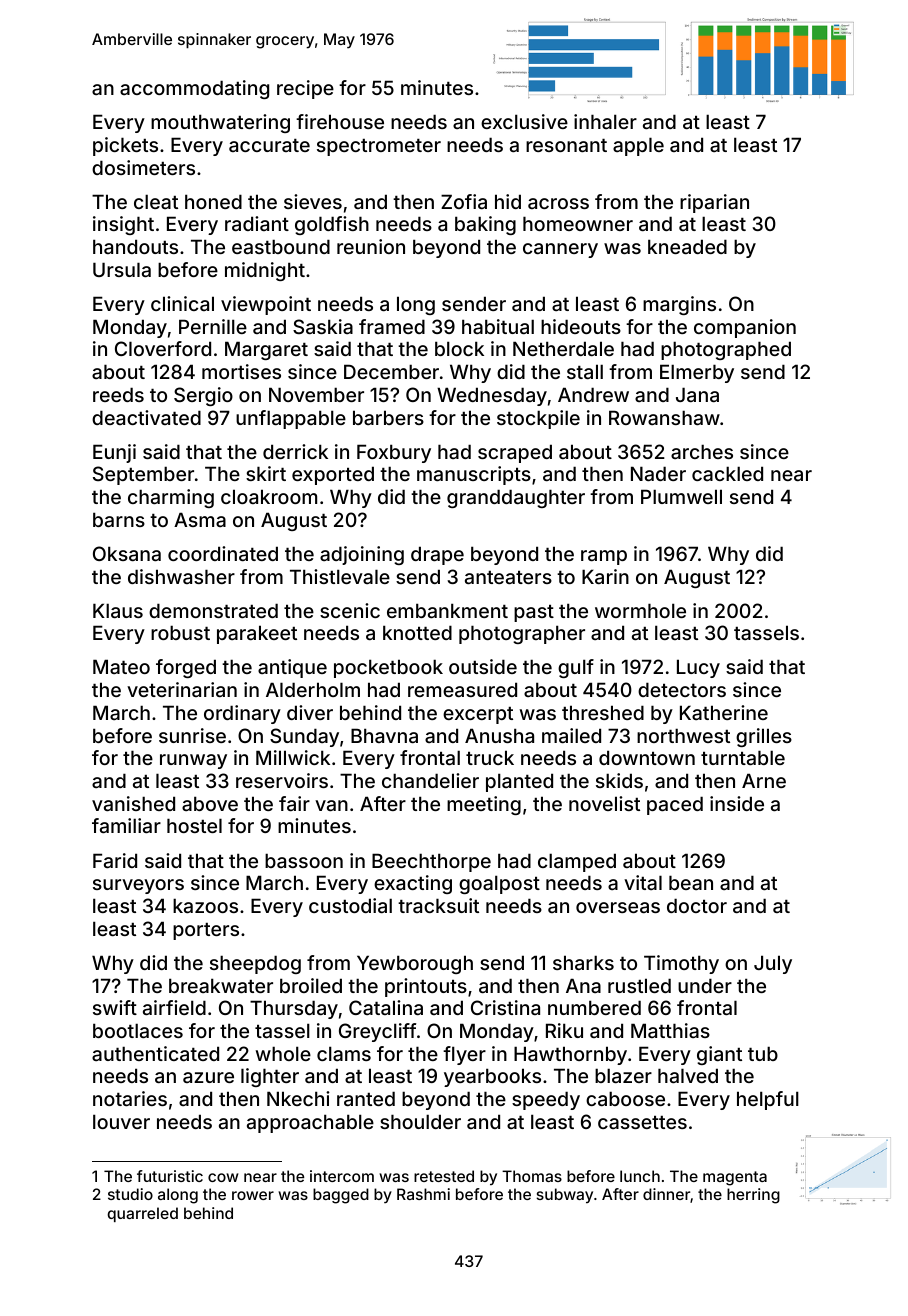  Describe the element at coordinates (213, 610) in the screenshot. I see `demonstrated` at that location.
